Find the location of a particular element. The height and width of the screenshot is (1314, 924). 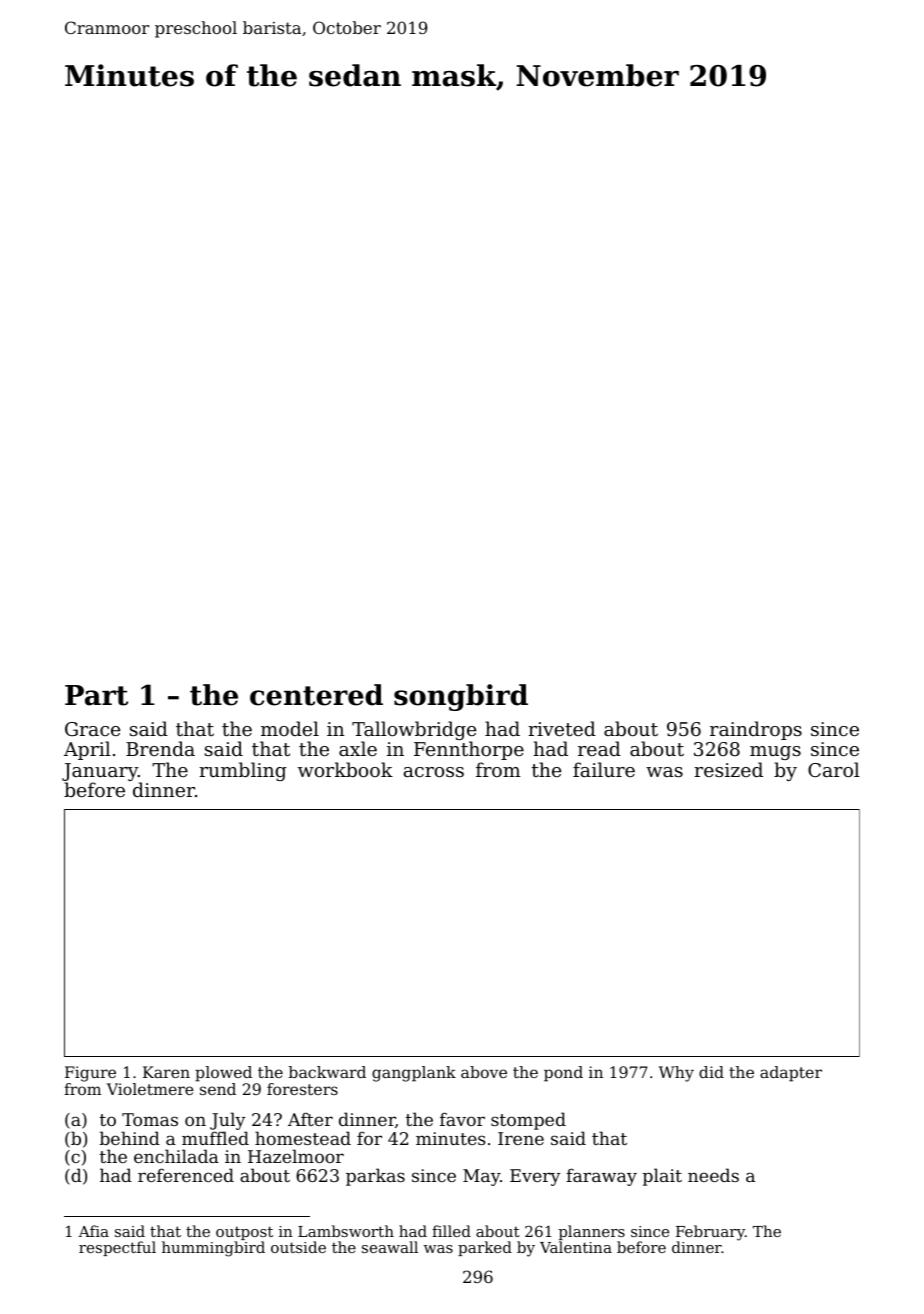

Figure is located at coordinates (90, 1074).
